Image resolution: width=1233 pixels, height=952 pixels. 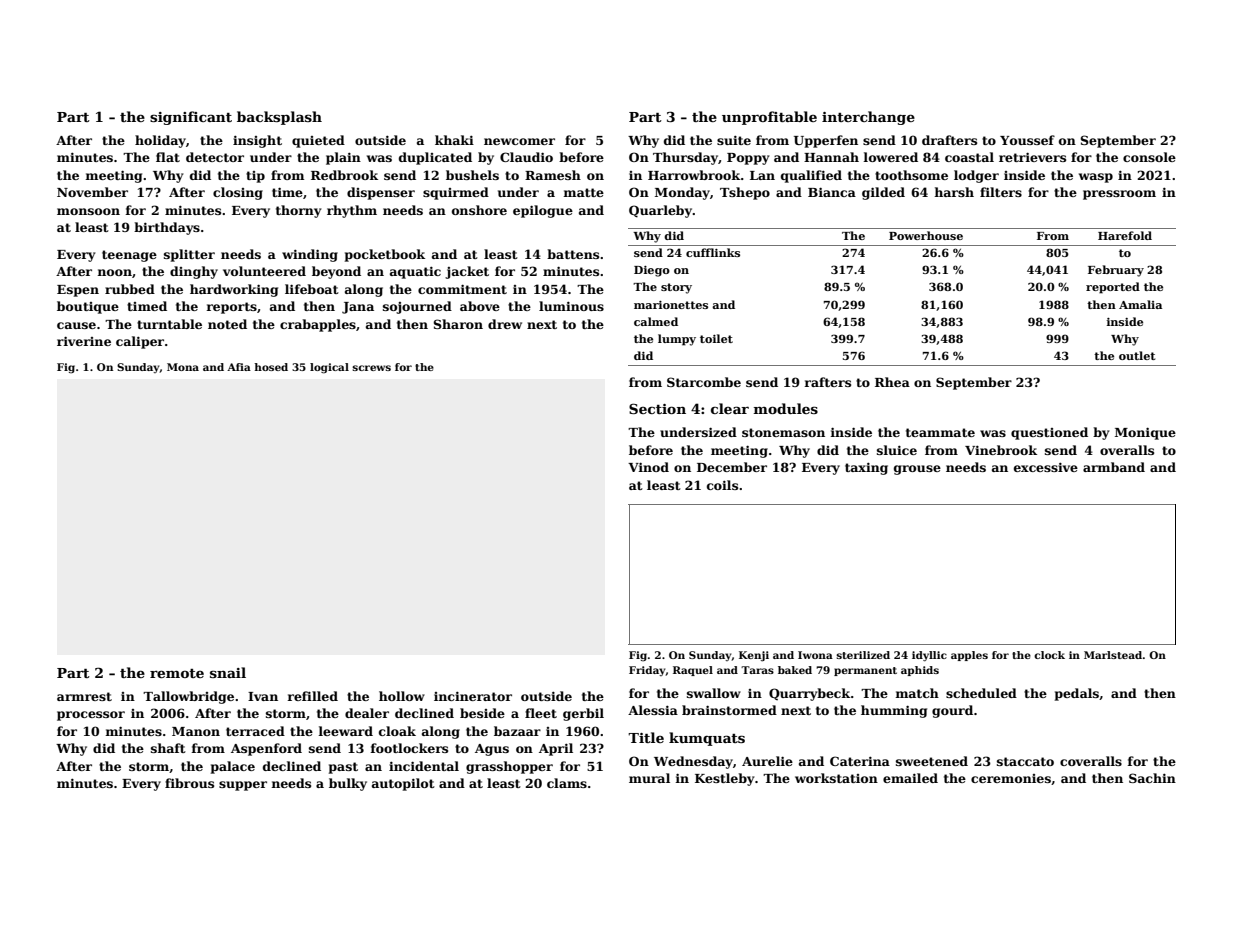 I want to click on noon, so click(x=114, y=272).
